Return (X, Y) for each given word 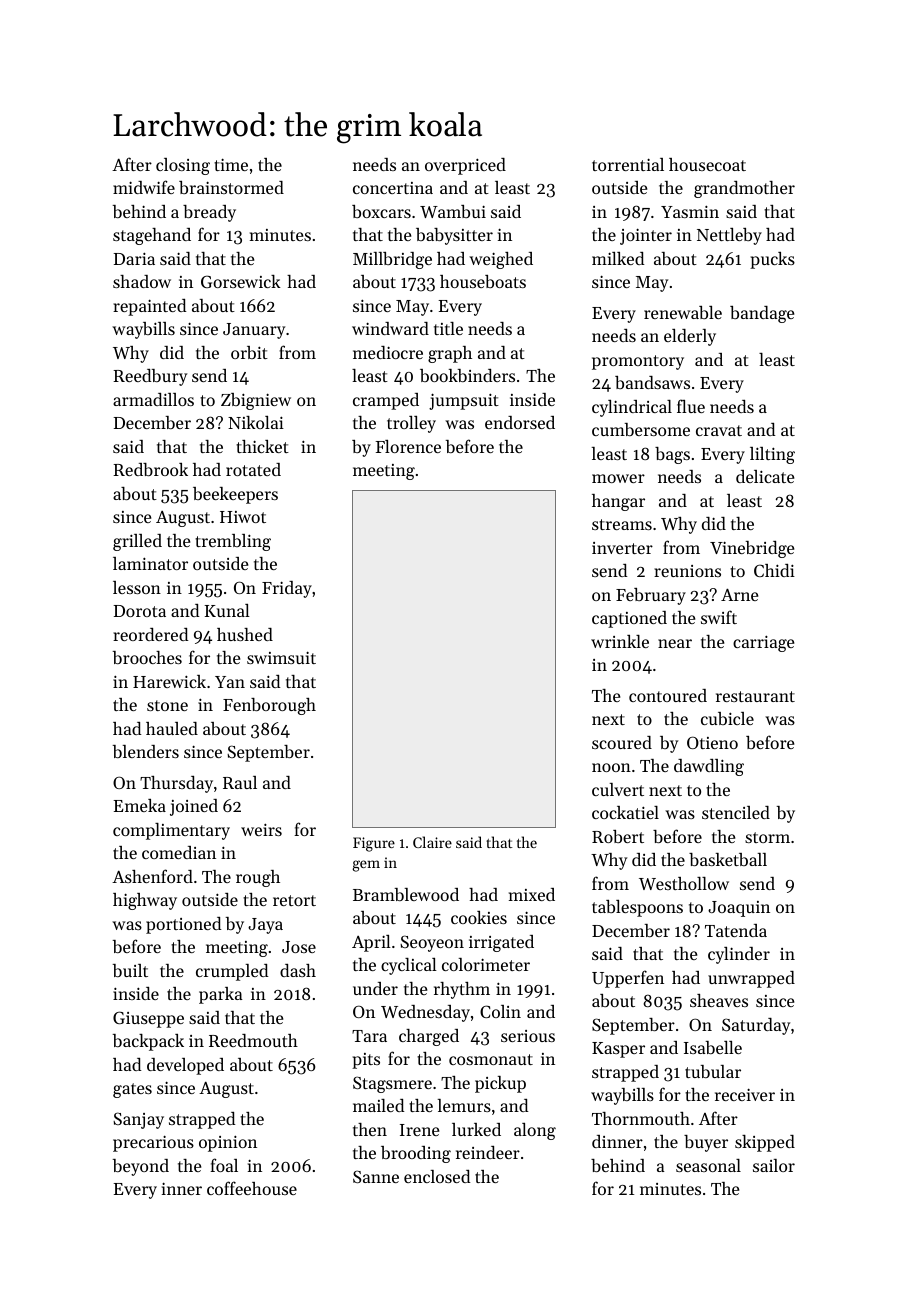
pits (366, 1061)
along (535, 1131)
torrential (628, 164)
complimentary (171, 831)
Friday (287, 589)
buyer (706, 1143)
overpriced (465, 166)
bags (672, 455)
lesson (137, 587)
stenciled (736, 812)
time (231, 164)
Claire (432, 842)
